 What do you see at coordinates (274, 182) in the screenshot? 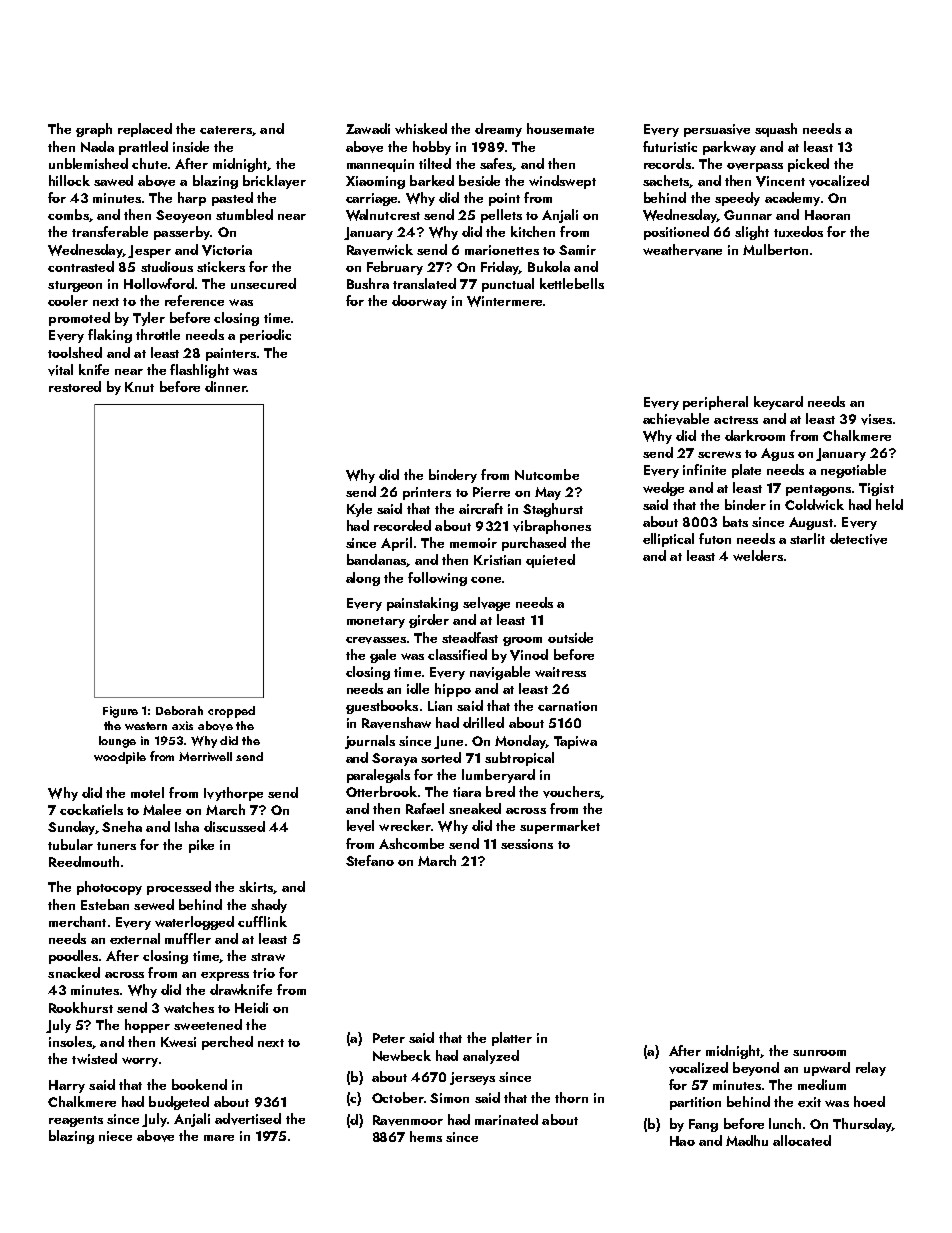
I see `bricklayer` at bounding box center [274, 182].
